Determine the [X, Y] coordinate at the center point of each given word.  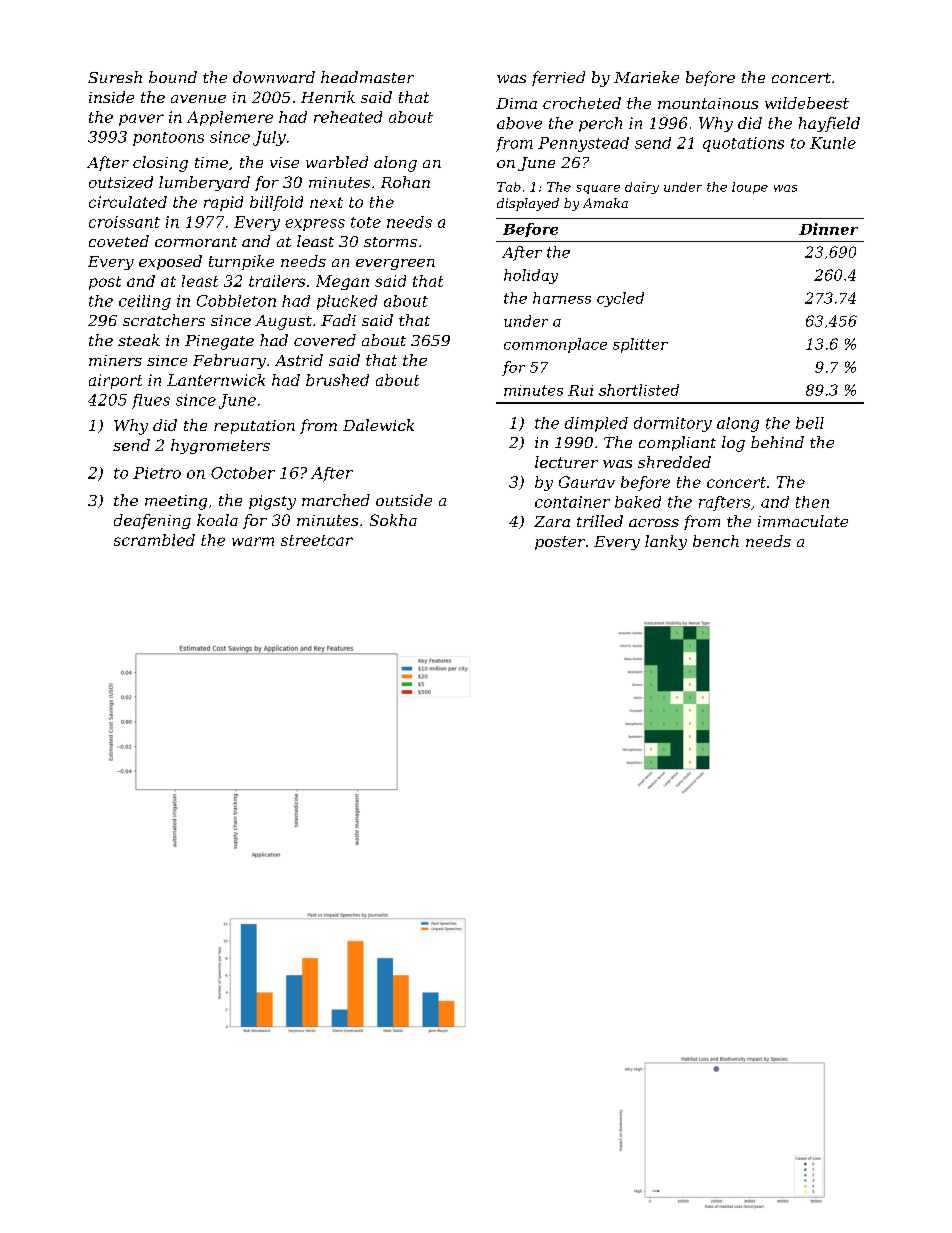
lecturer [566, 462]
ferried [558, 78]
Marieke [646, 77]
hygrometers [220, 446]
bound [173, 77]
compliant [677, 443]
